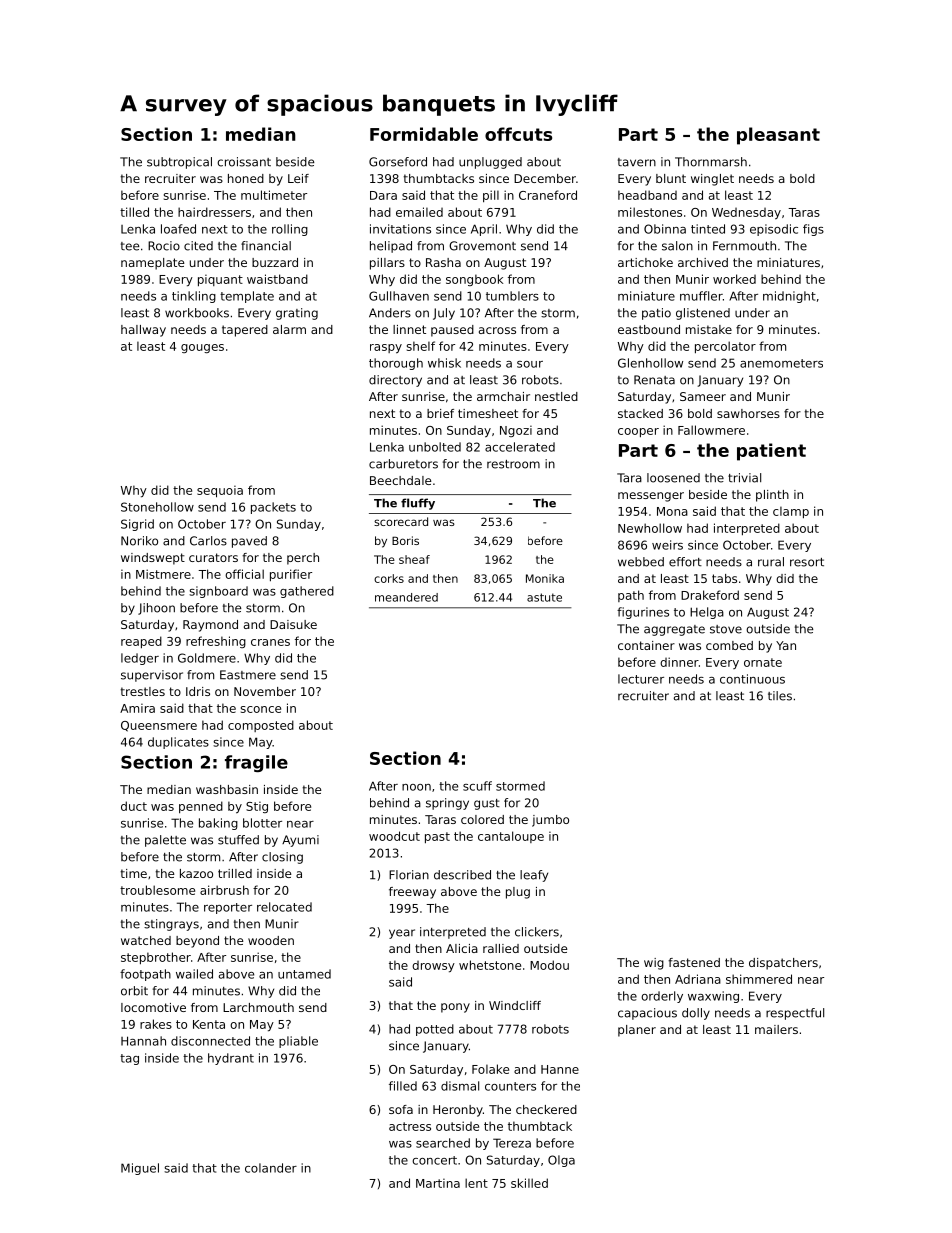 The image size is (952, 1233). What do you see at coordinates (403, 464) in the image?
I see `carburetors` at bounding box center [403, 464].
